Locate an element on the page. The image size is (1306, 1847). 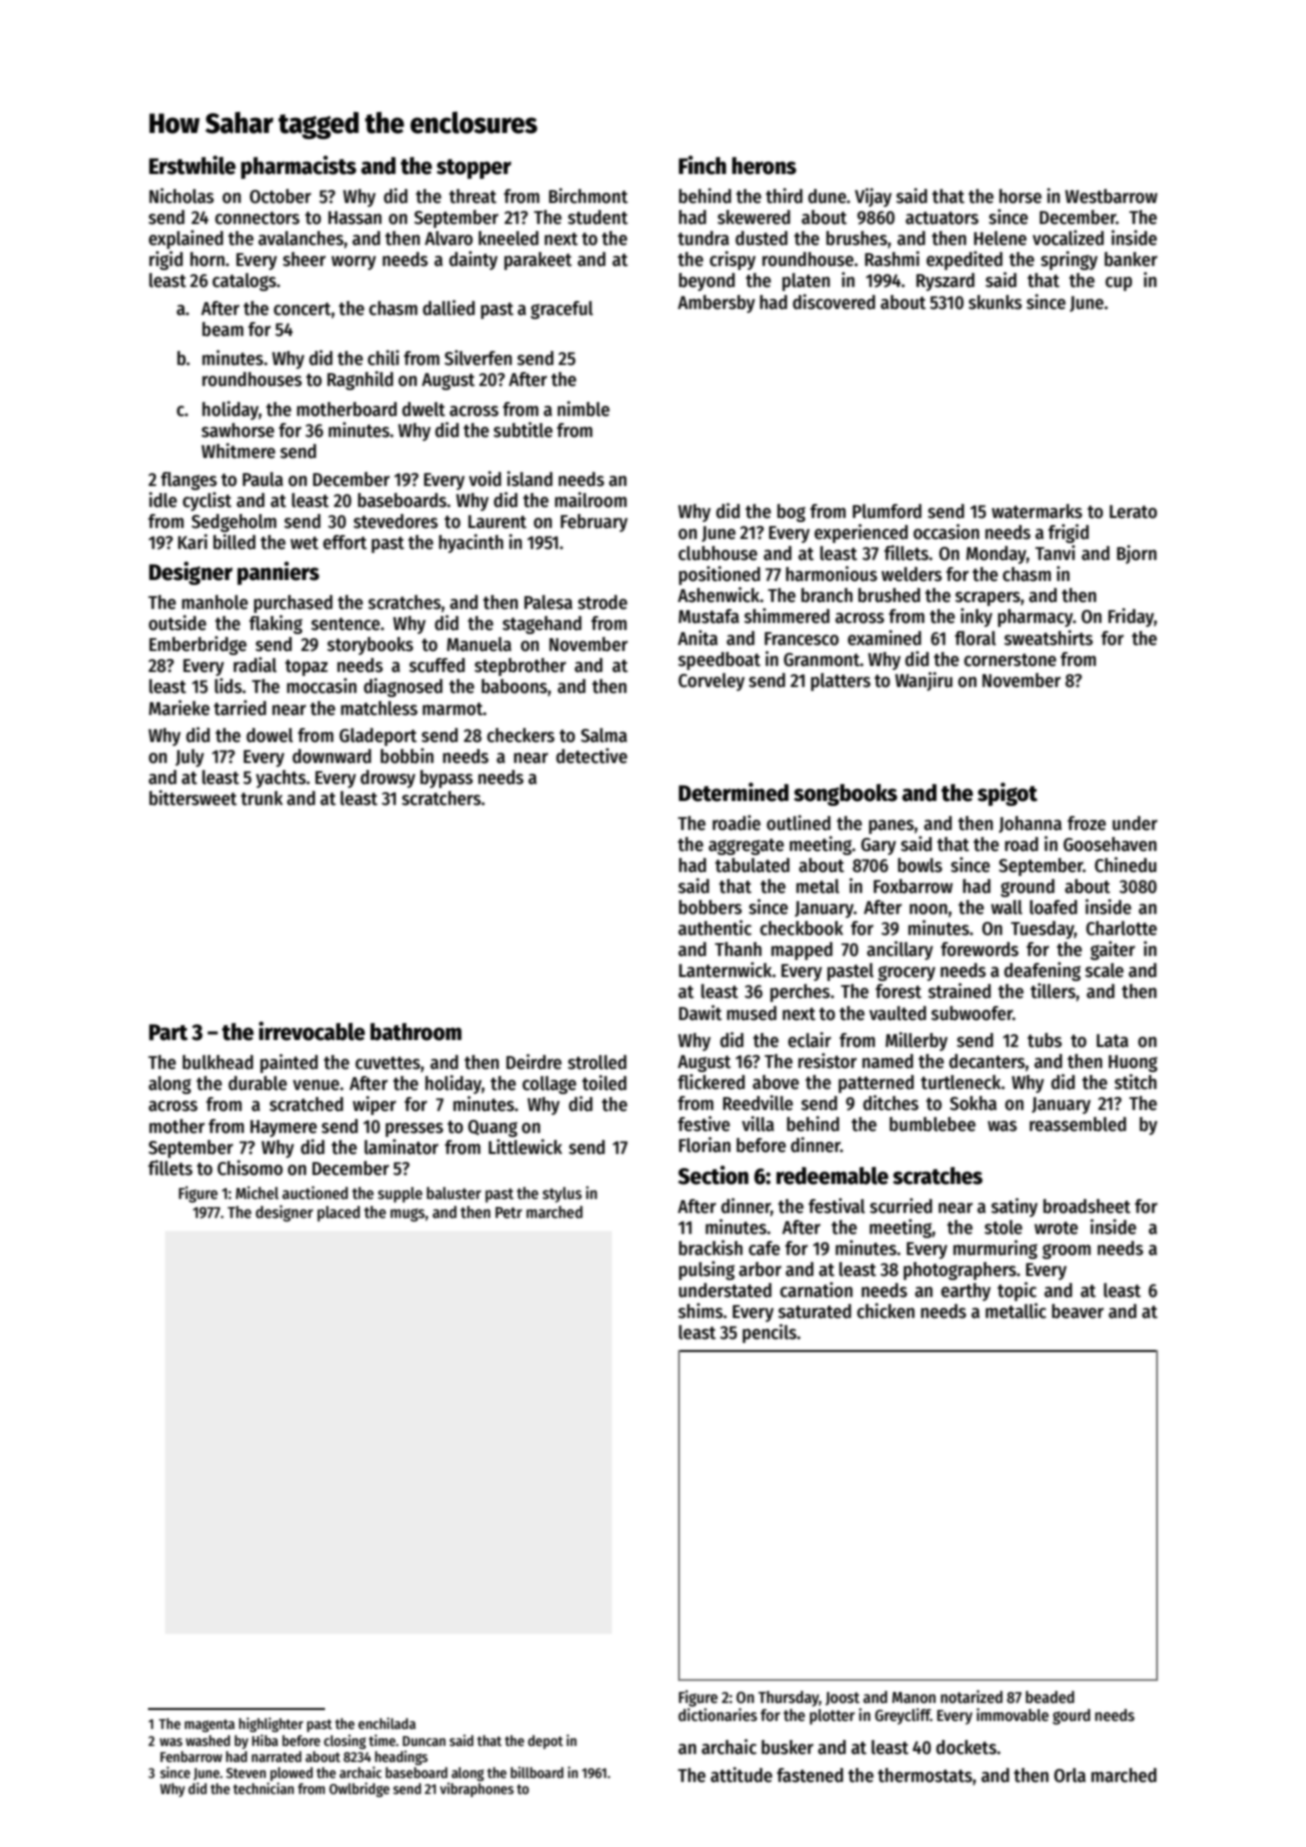
Erstwhile is located at coordinates (192, 165).
